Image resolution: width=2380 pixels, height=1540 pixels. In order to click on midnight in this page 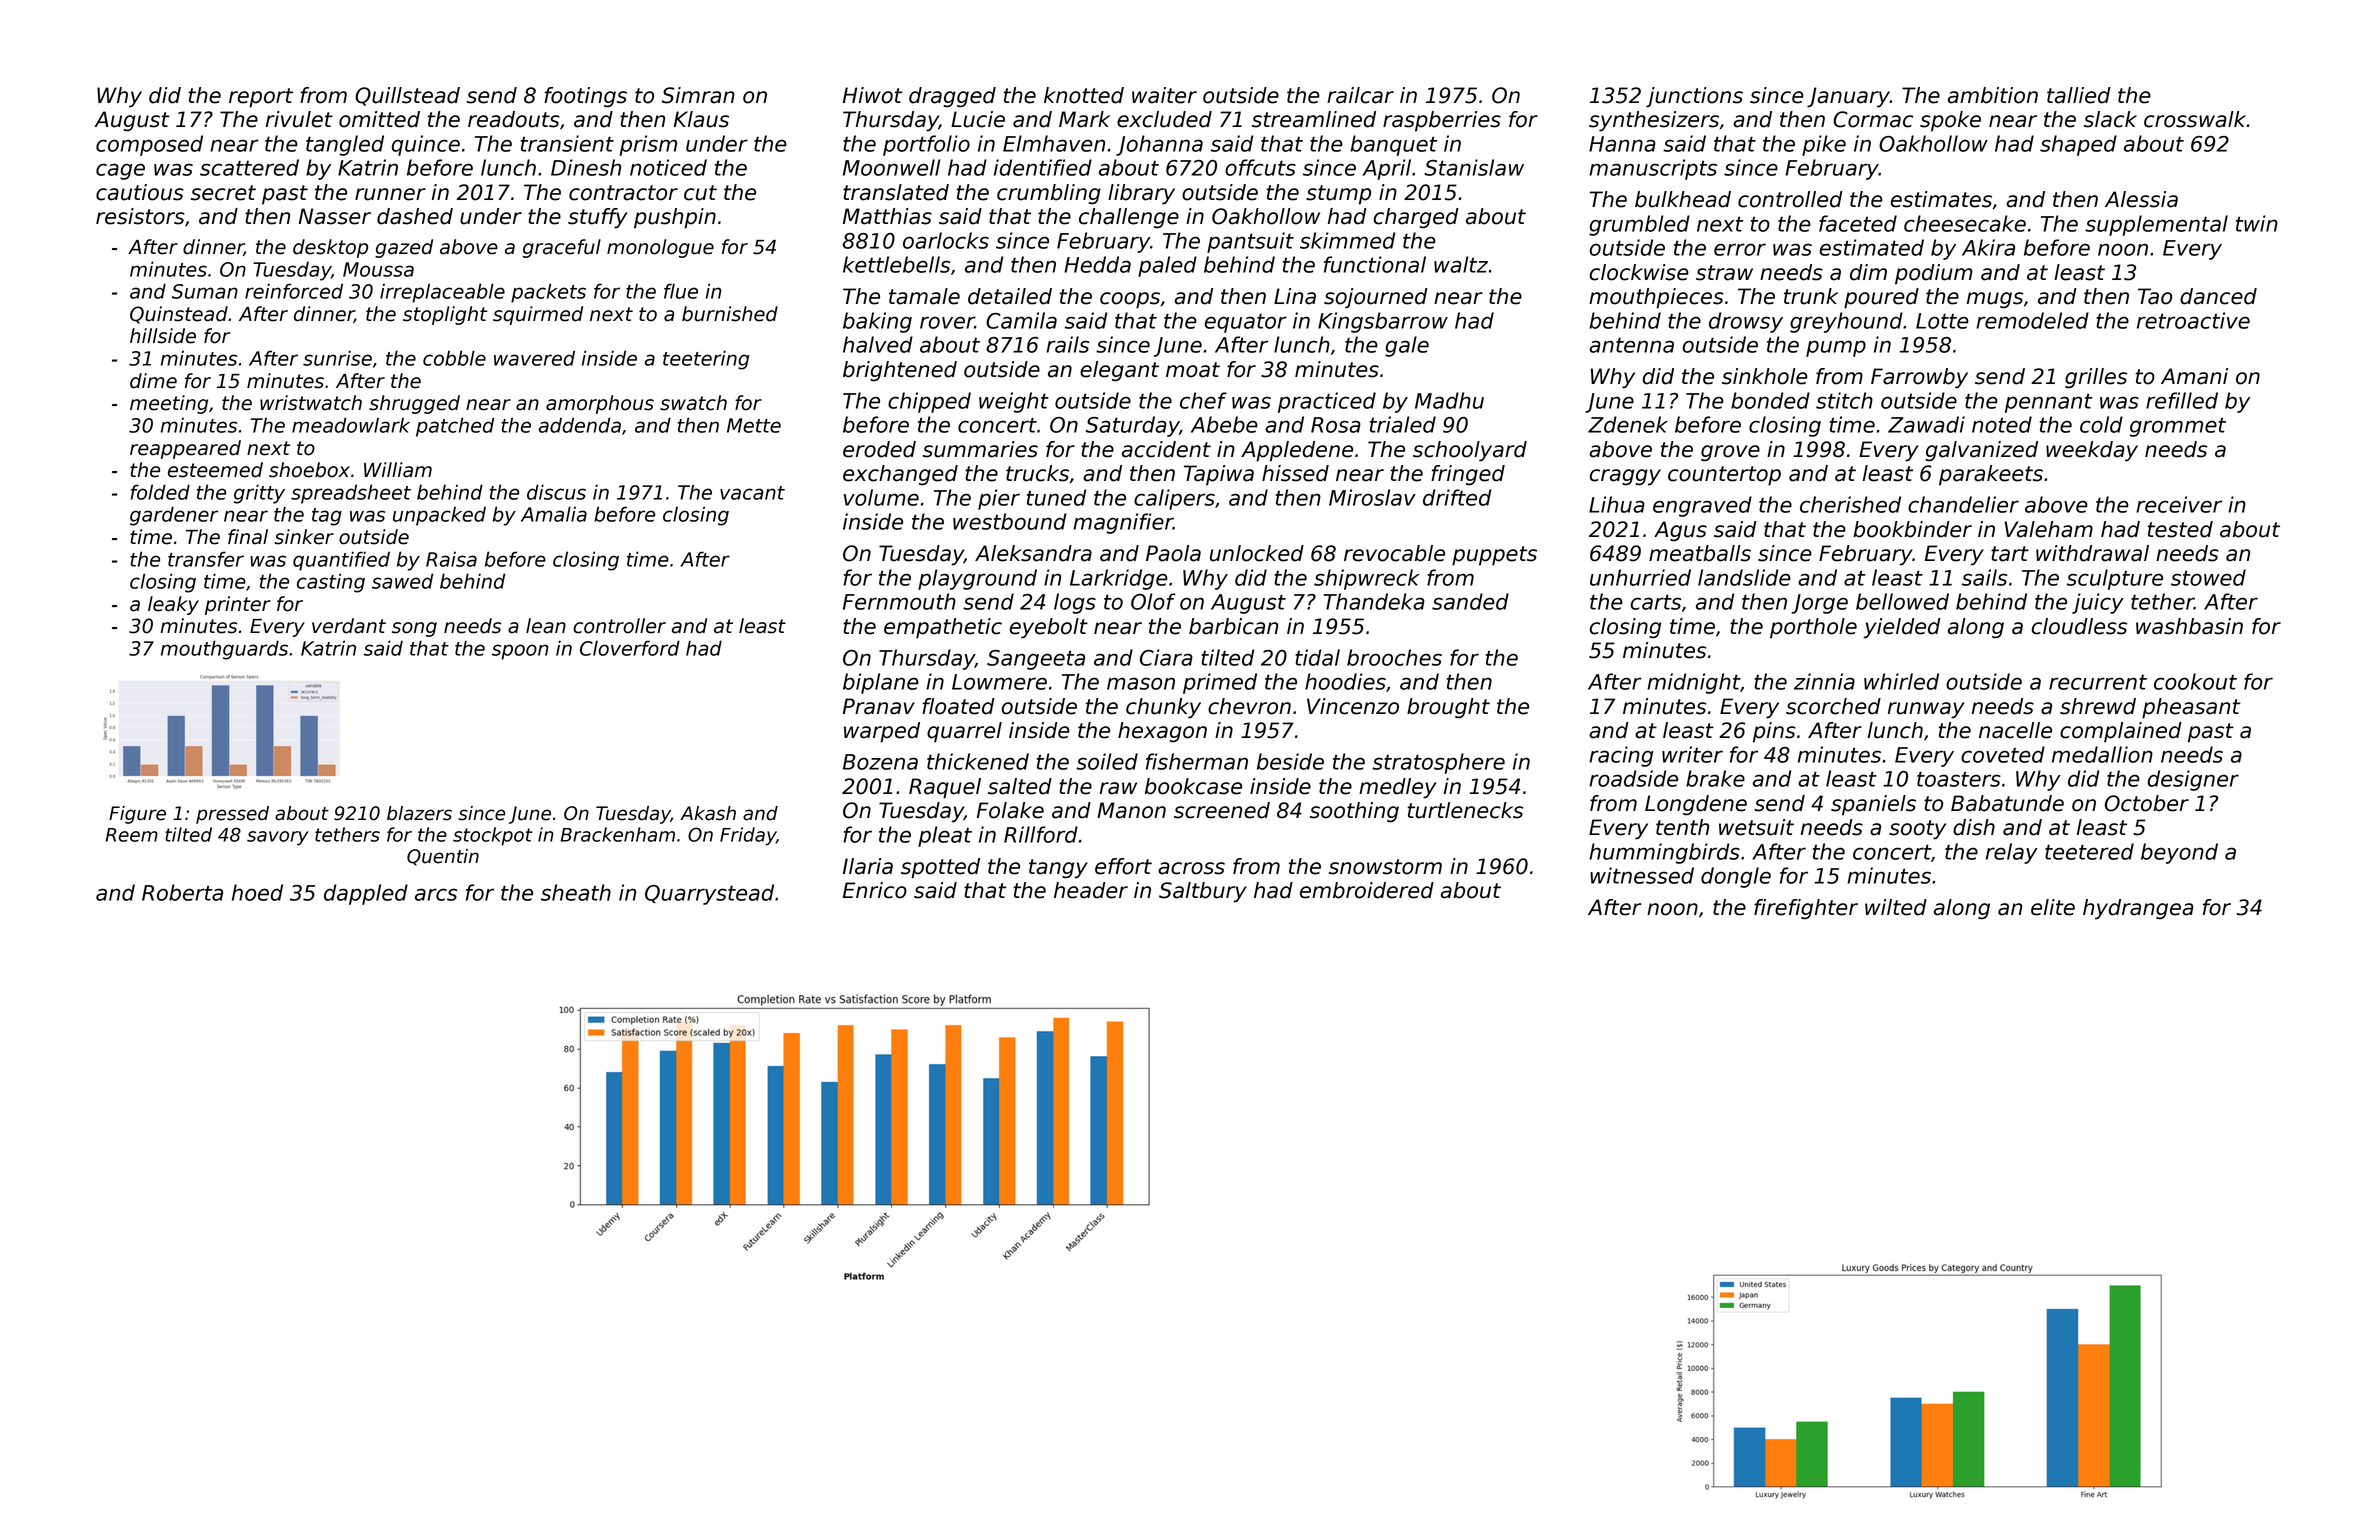, I will do `click(1693, 683)`.
